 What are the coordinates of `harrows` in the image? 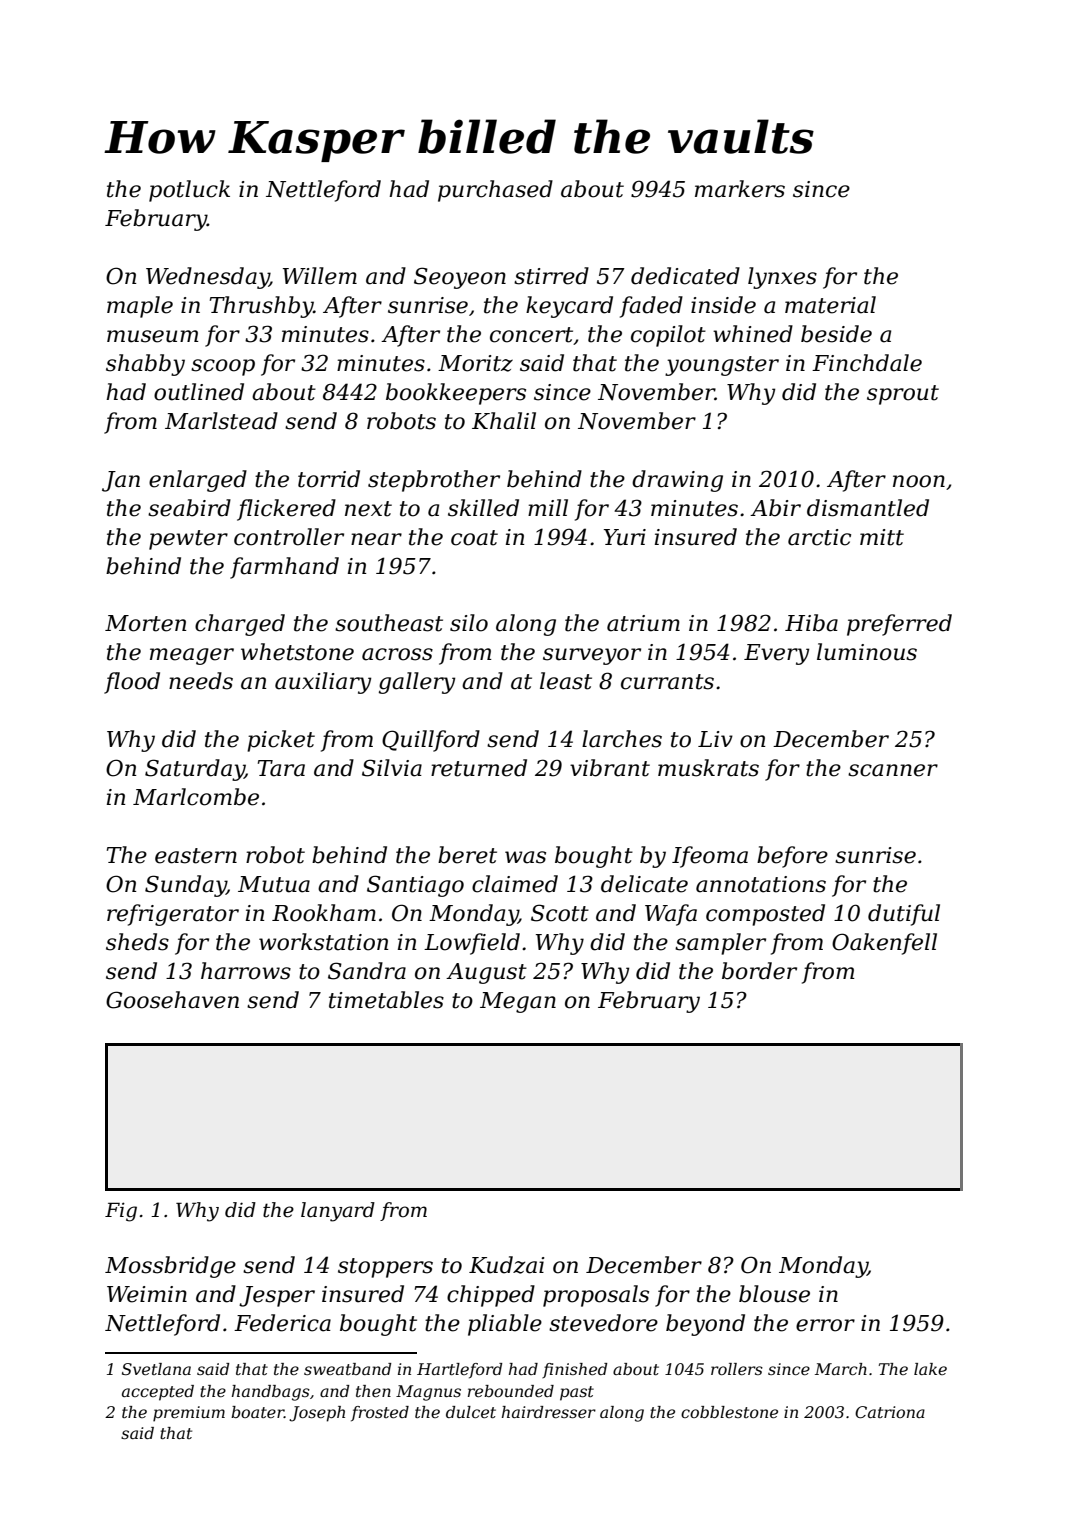 It's located at (246, 971).
